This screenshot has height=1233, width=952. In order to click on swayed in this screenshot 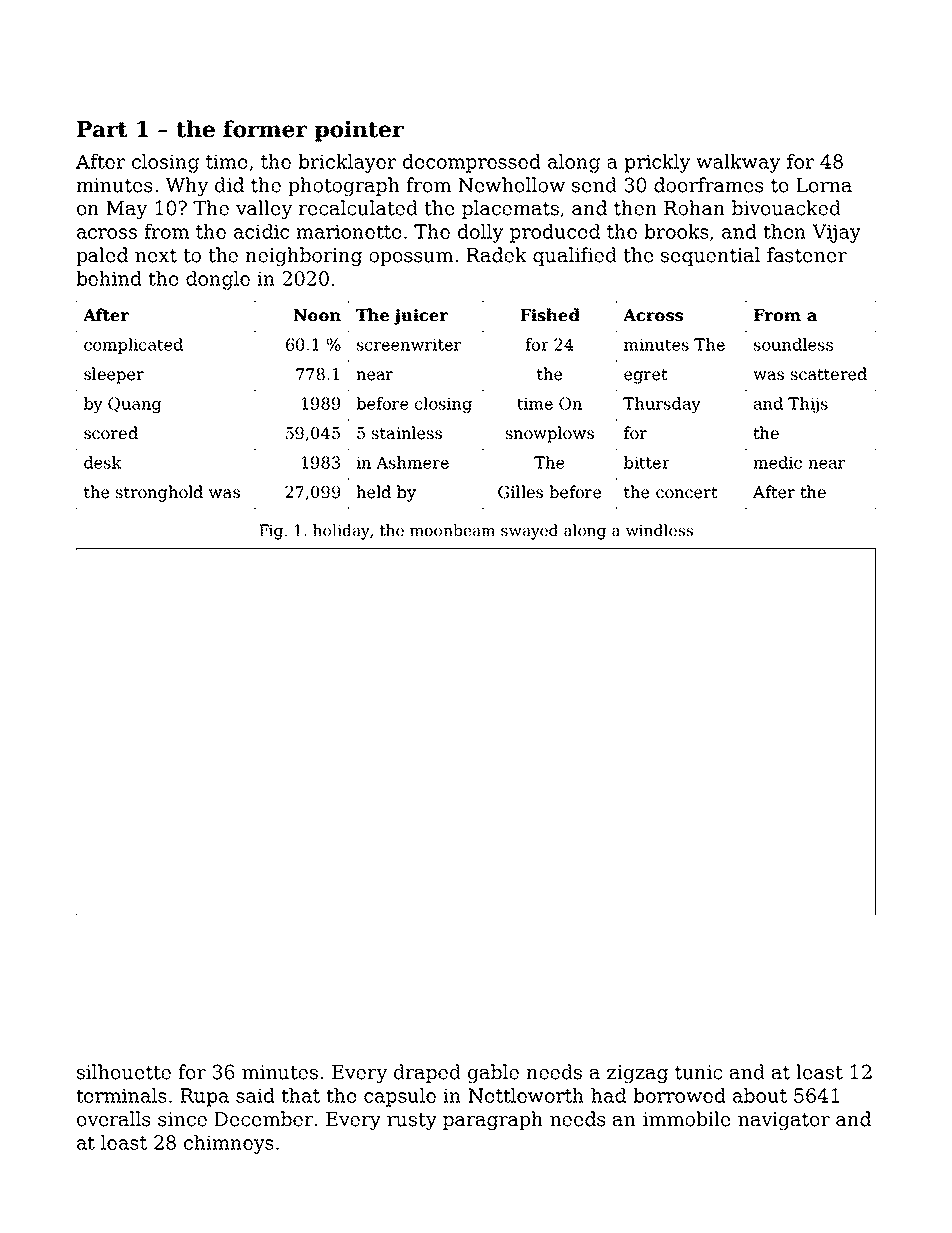, I will do `click(529, 532)`.
